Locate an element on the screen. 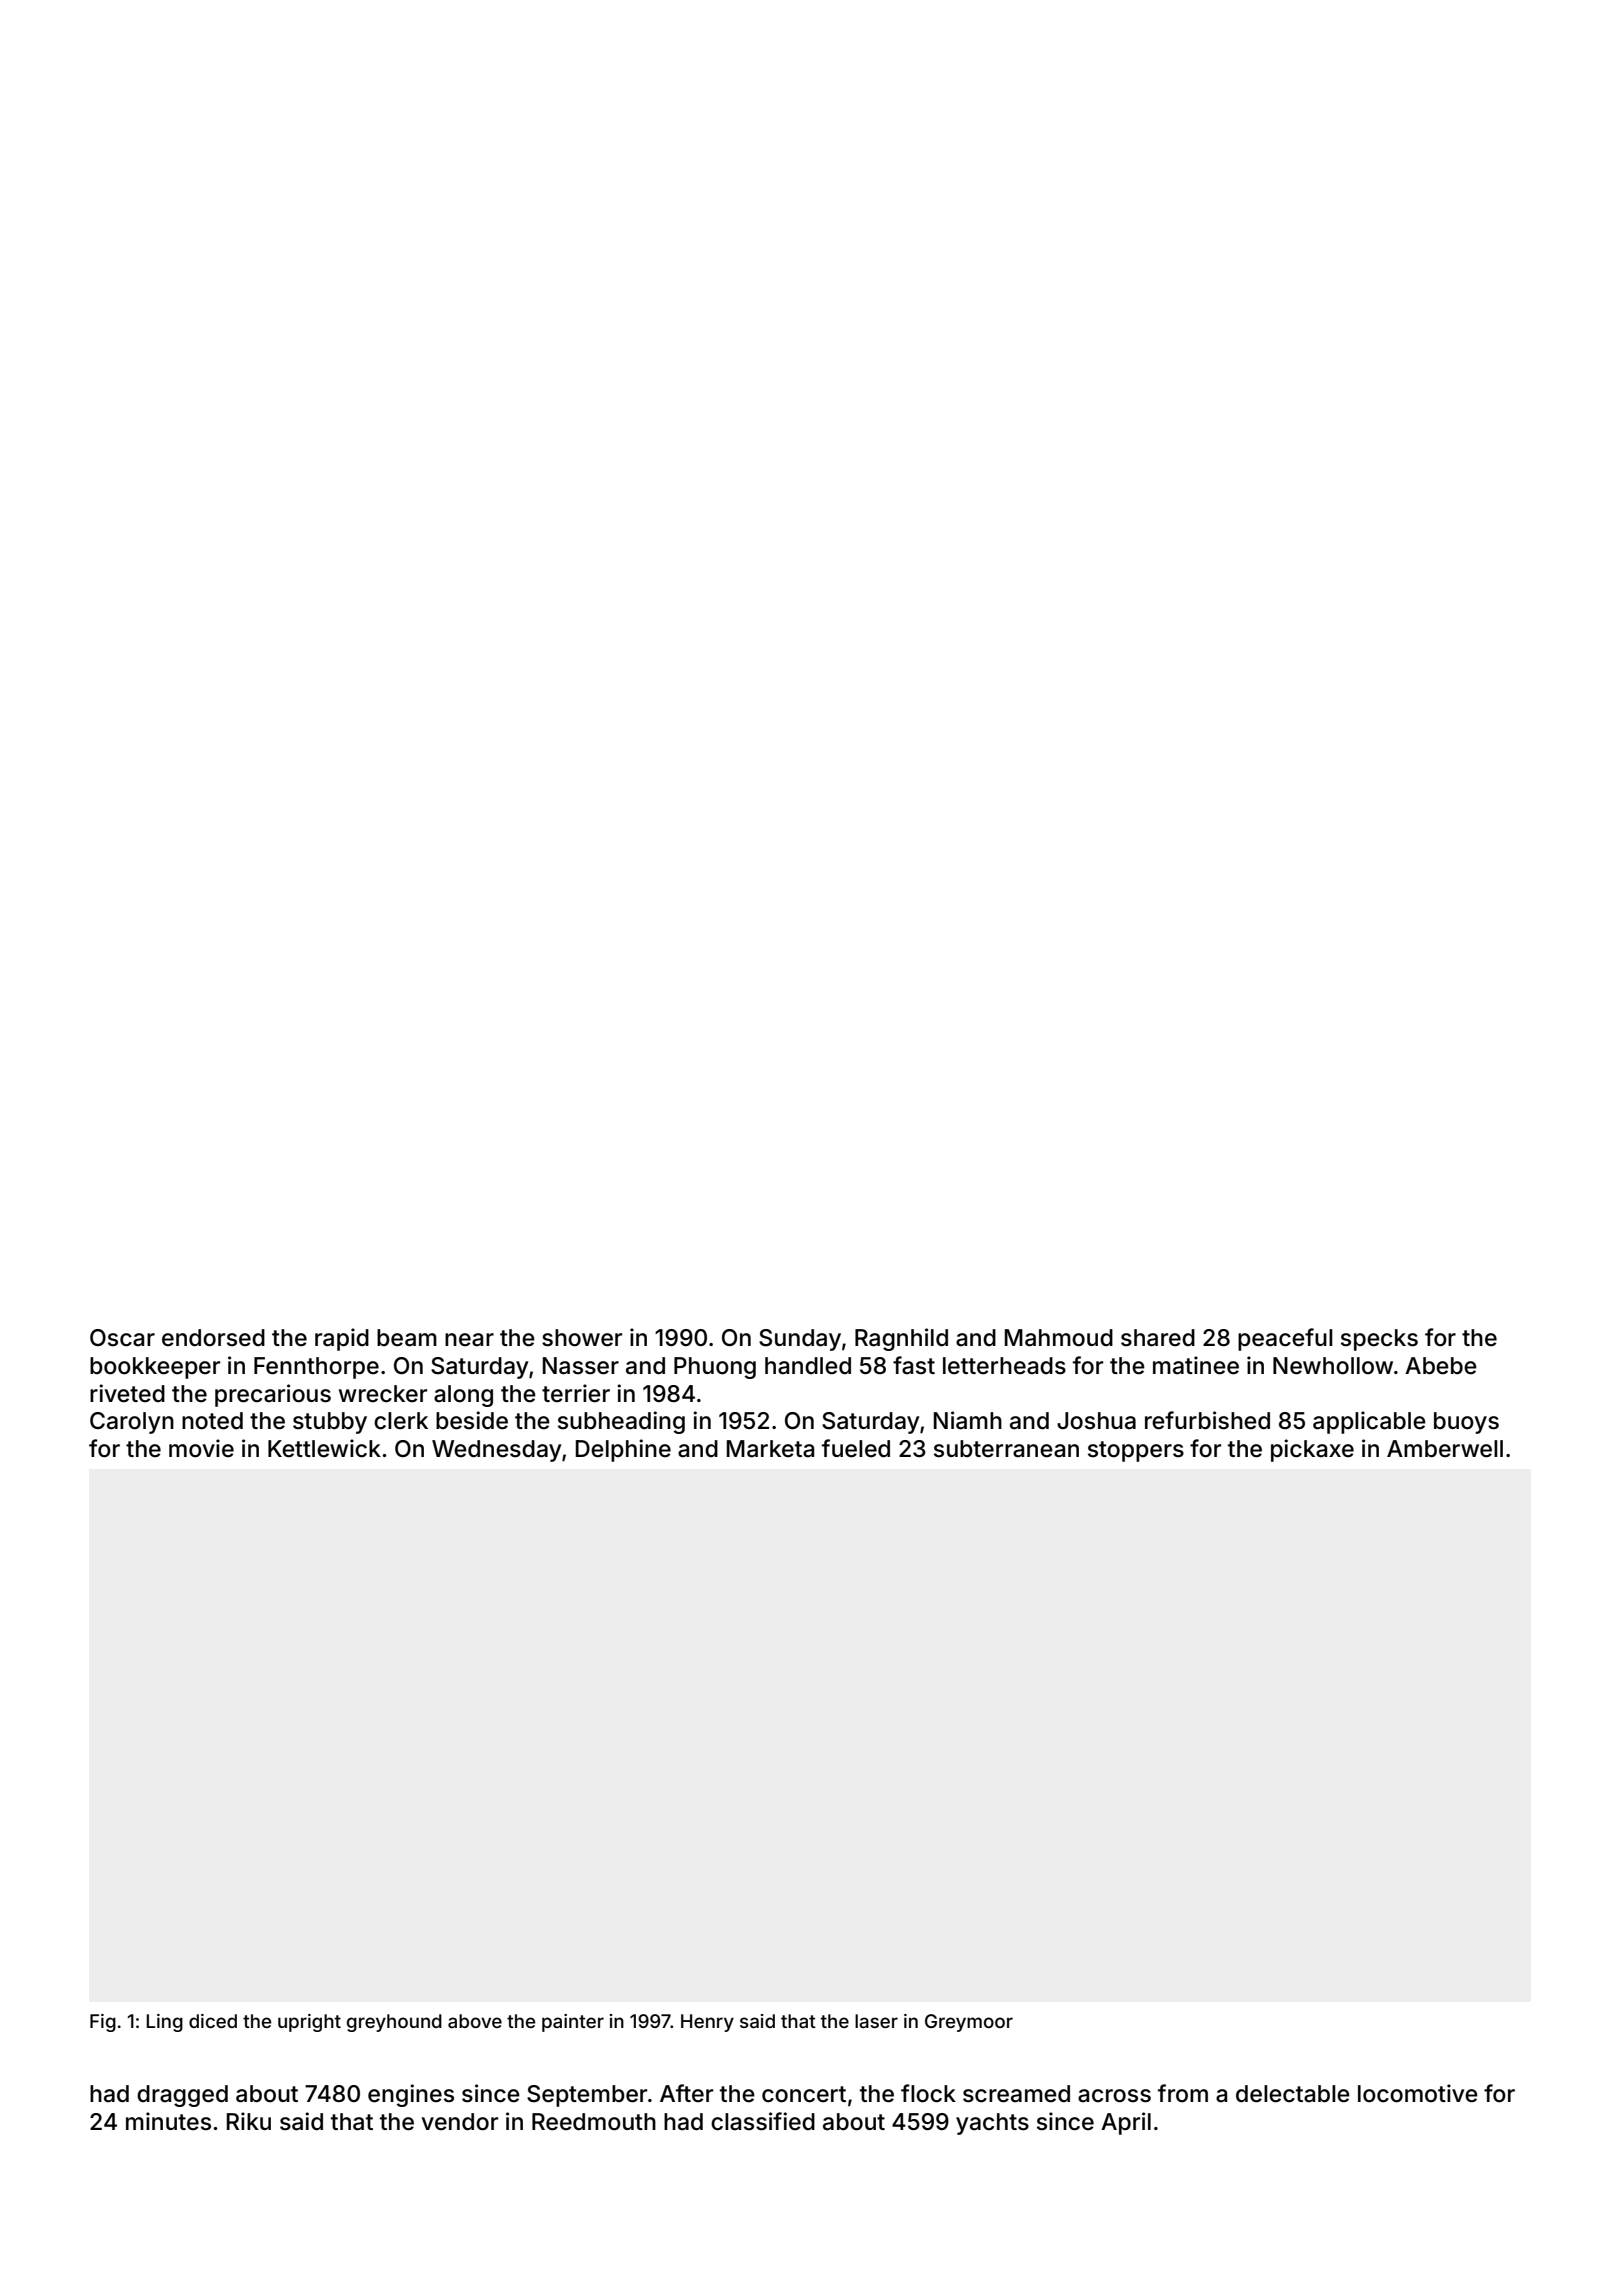 The height and width of the screenshot is (2292, 1620). Riku is located at coordinates (249, 2121).
